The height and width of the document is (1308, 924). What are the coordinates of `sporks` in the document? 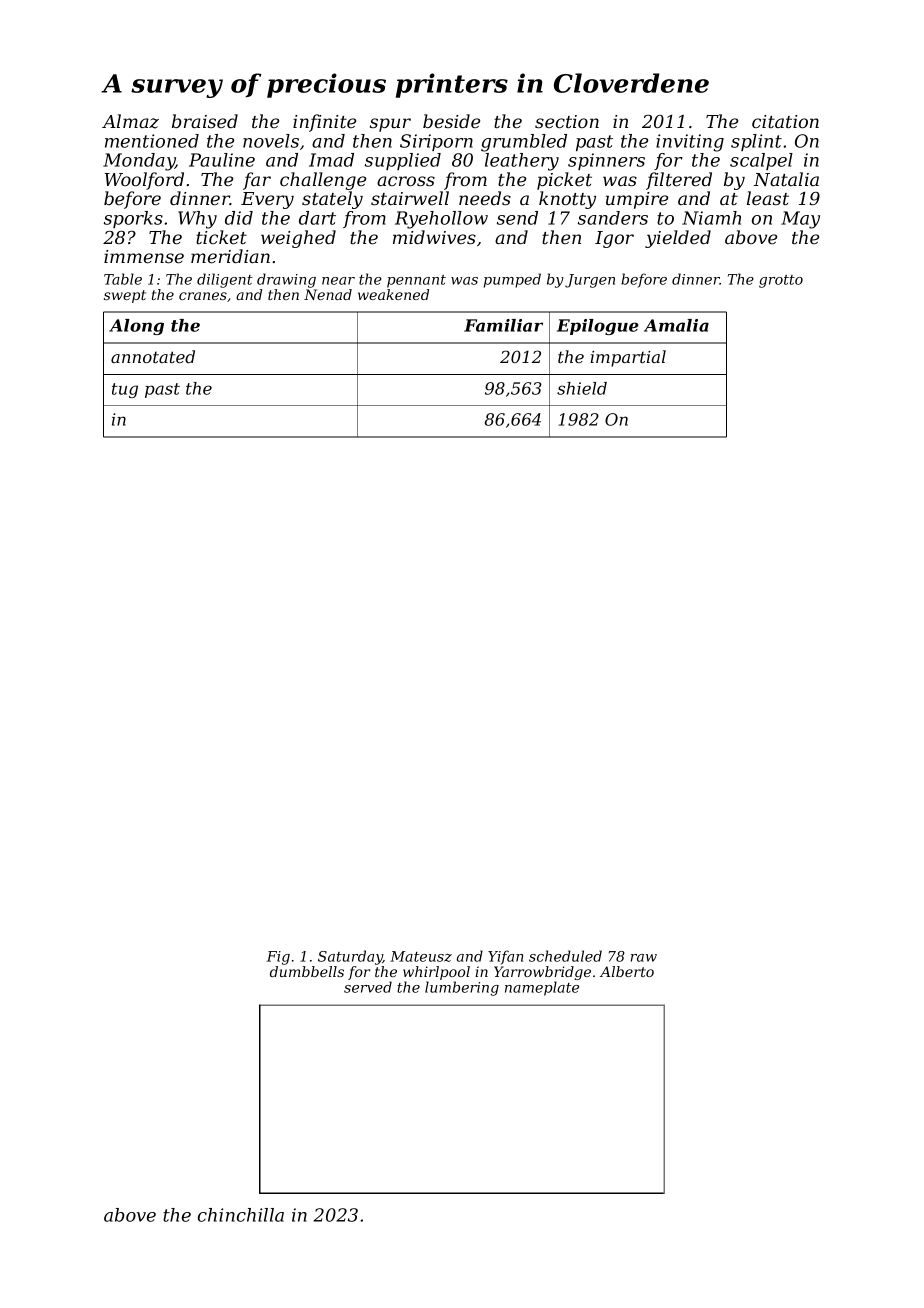 It's located at (133, 219).
